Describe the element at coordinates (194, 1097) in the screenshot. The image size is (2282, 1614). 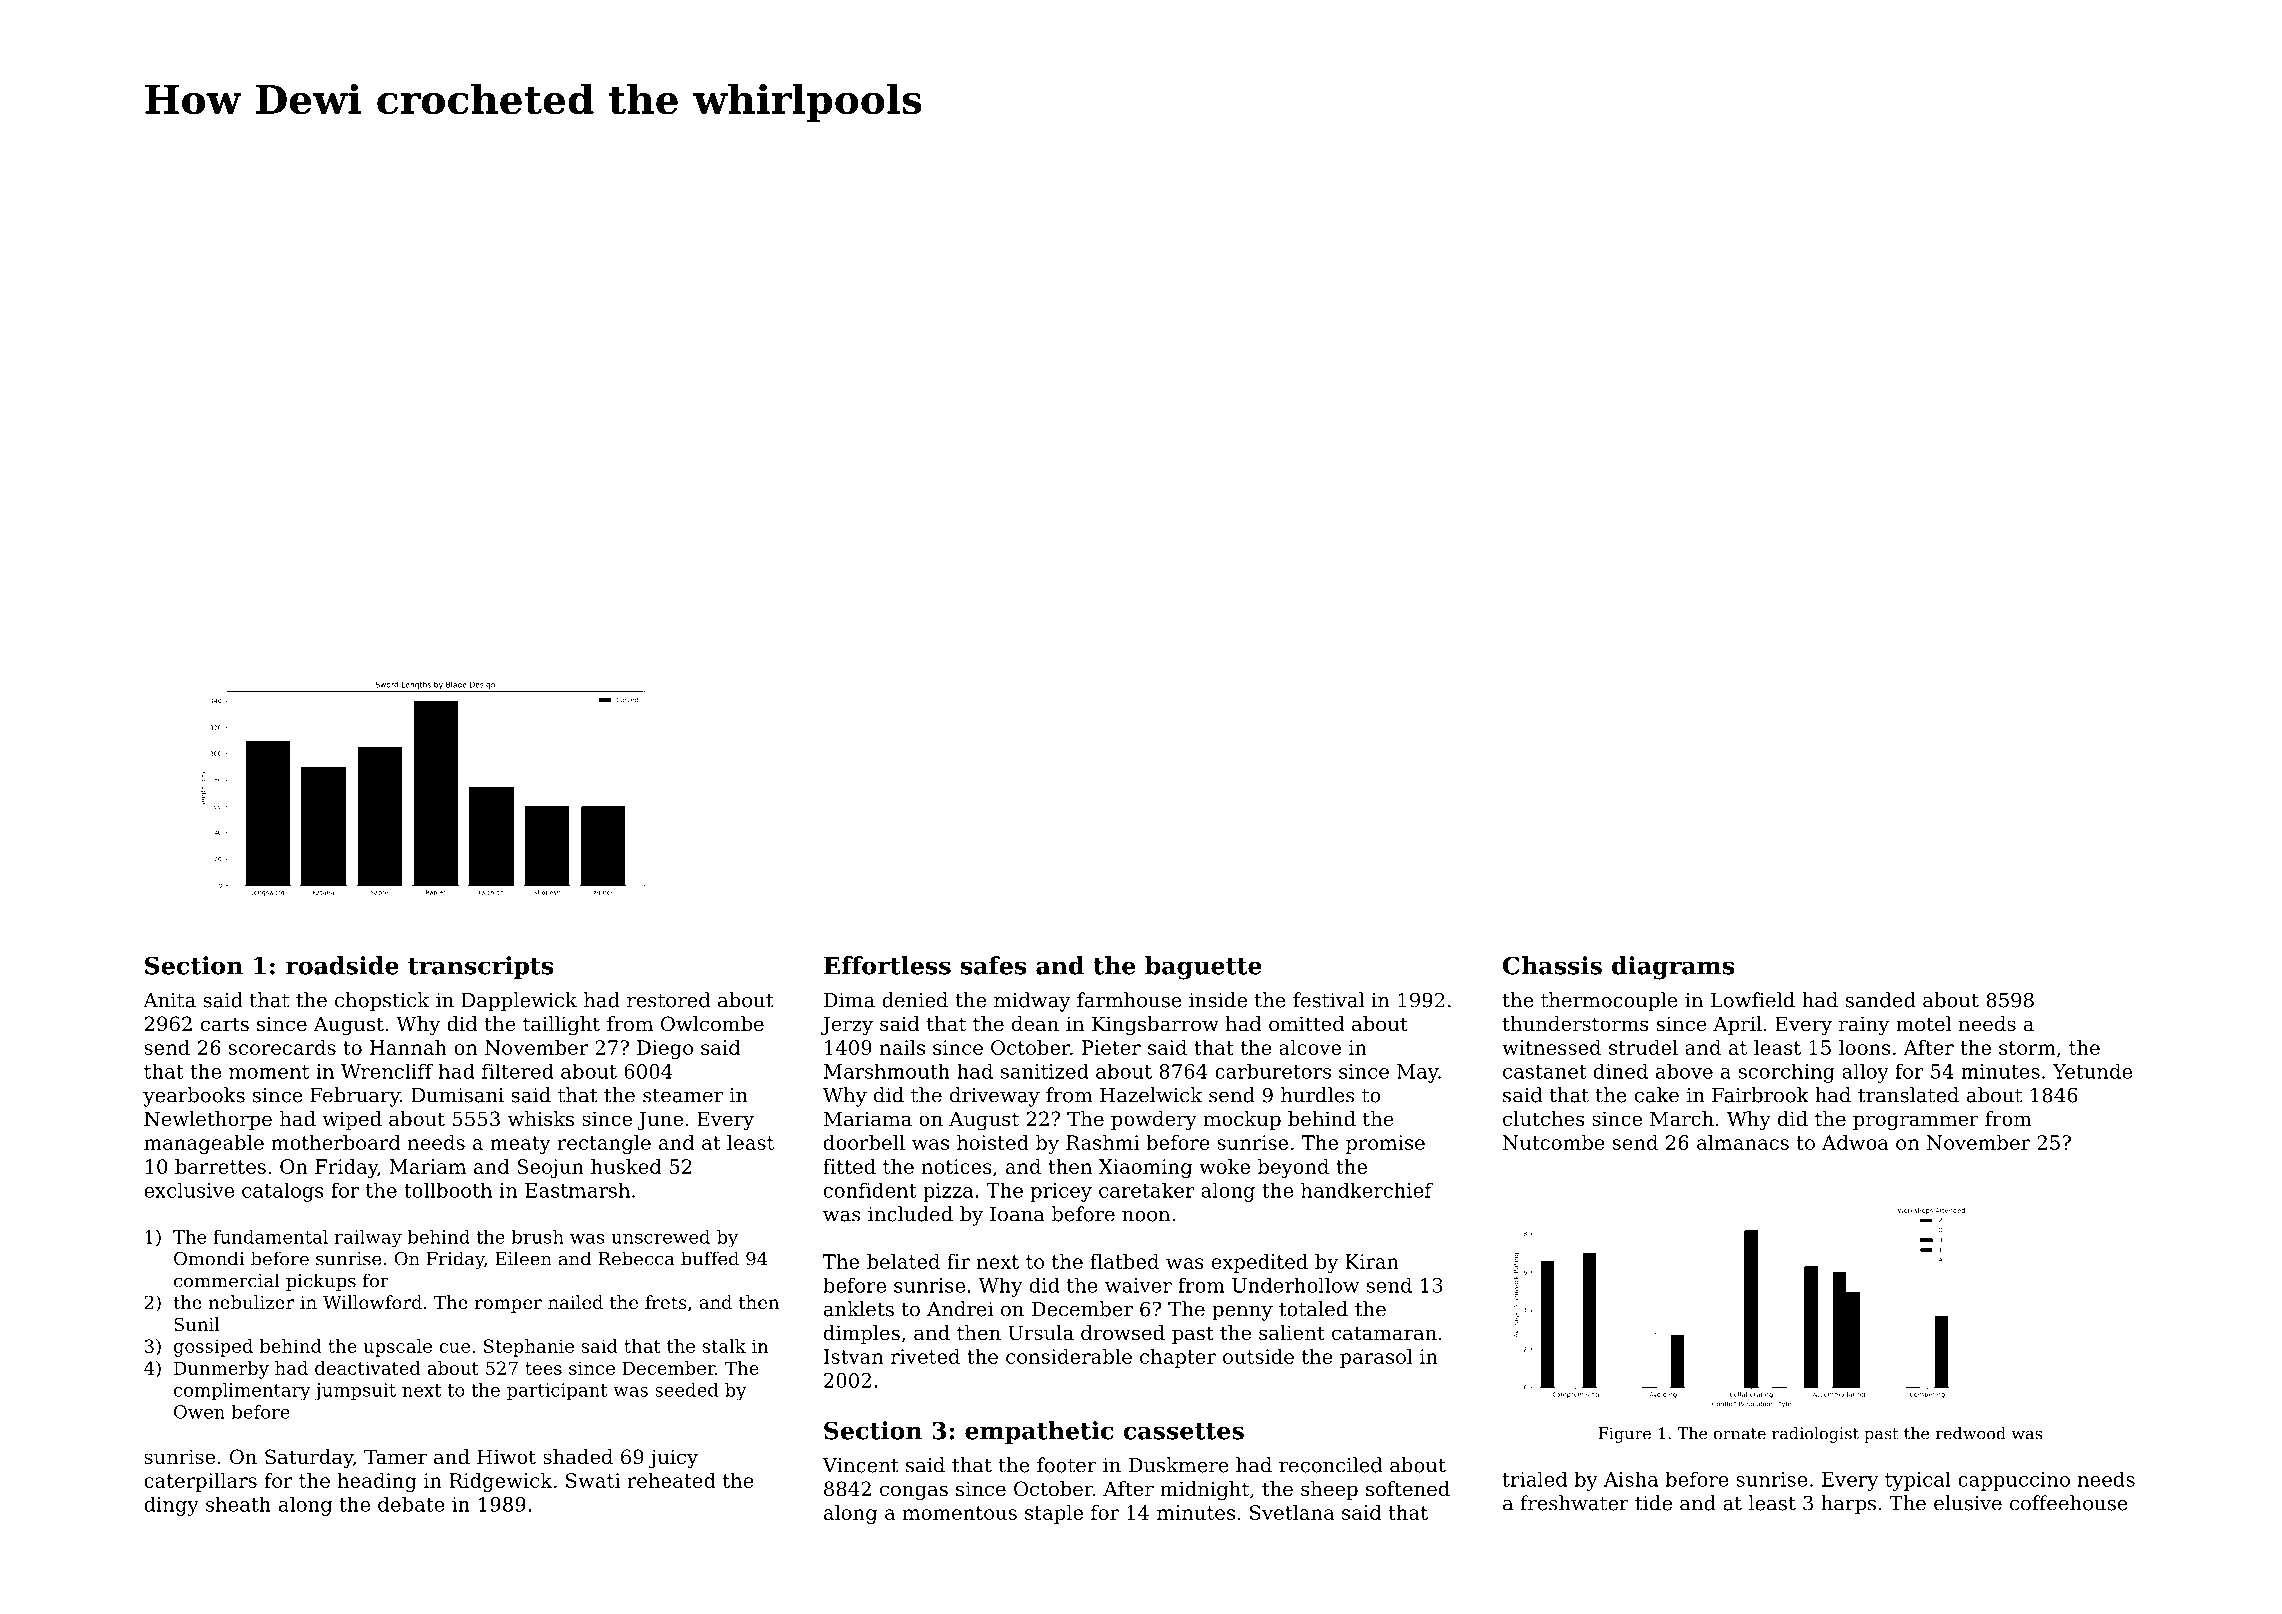
I see `yearbooks` at that location.
